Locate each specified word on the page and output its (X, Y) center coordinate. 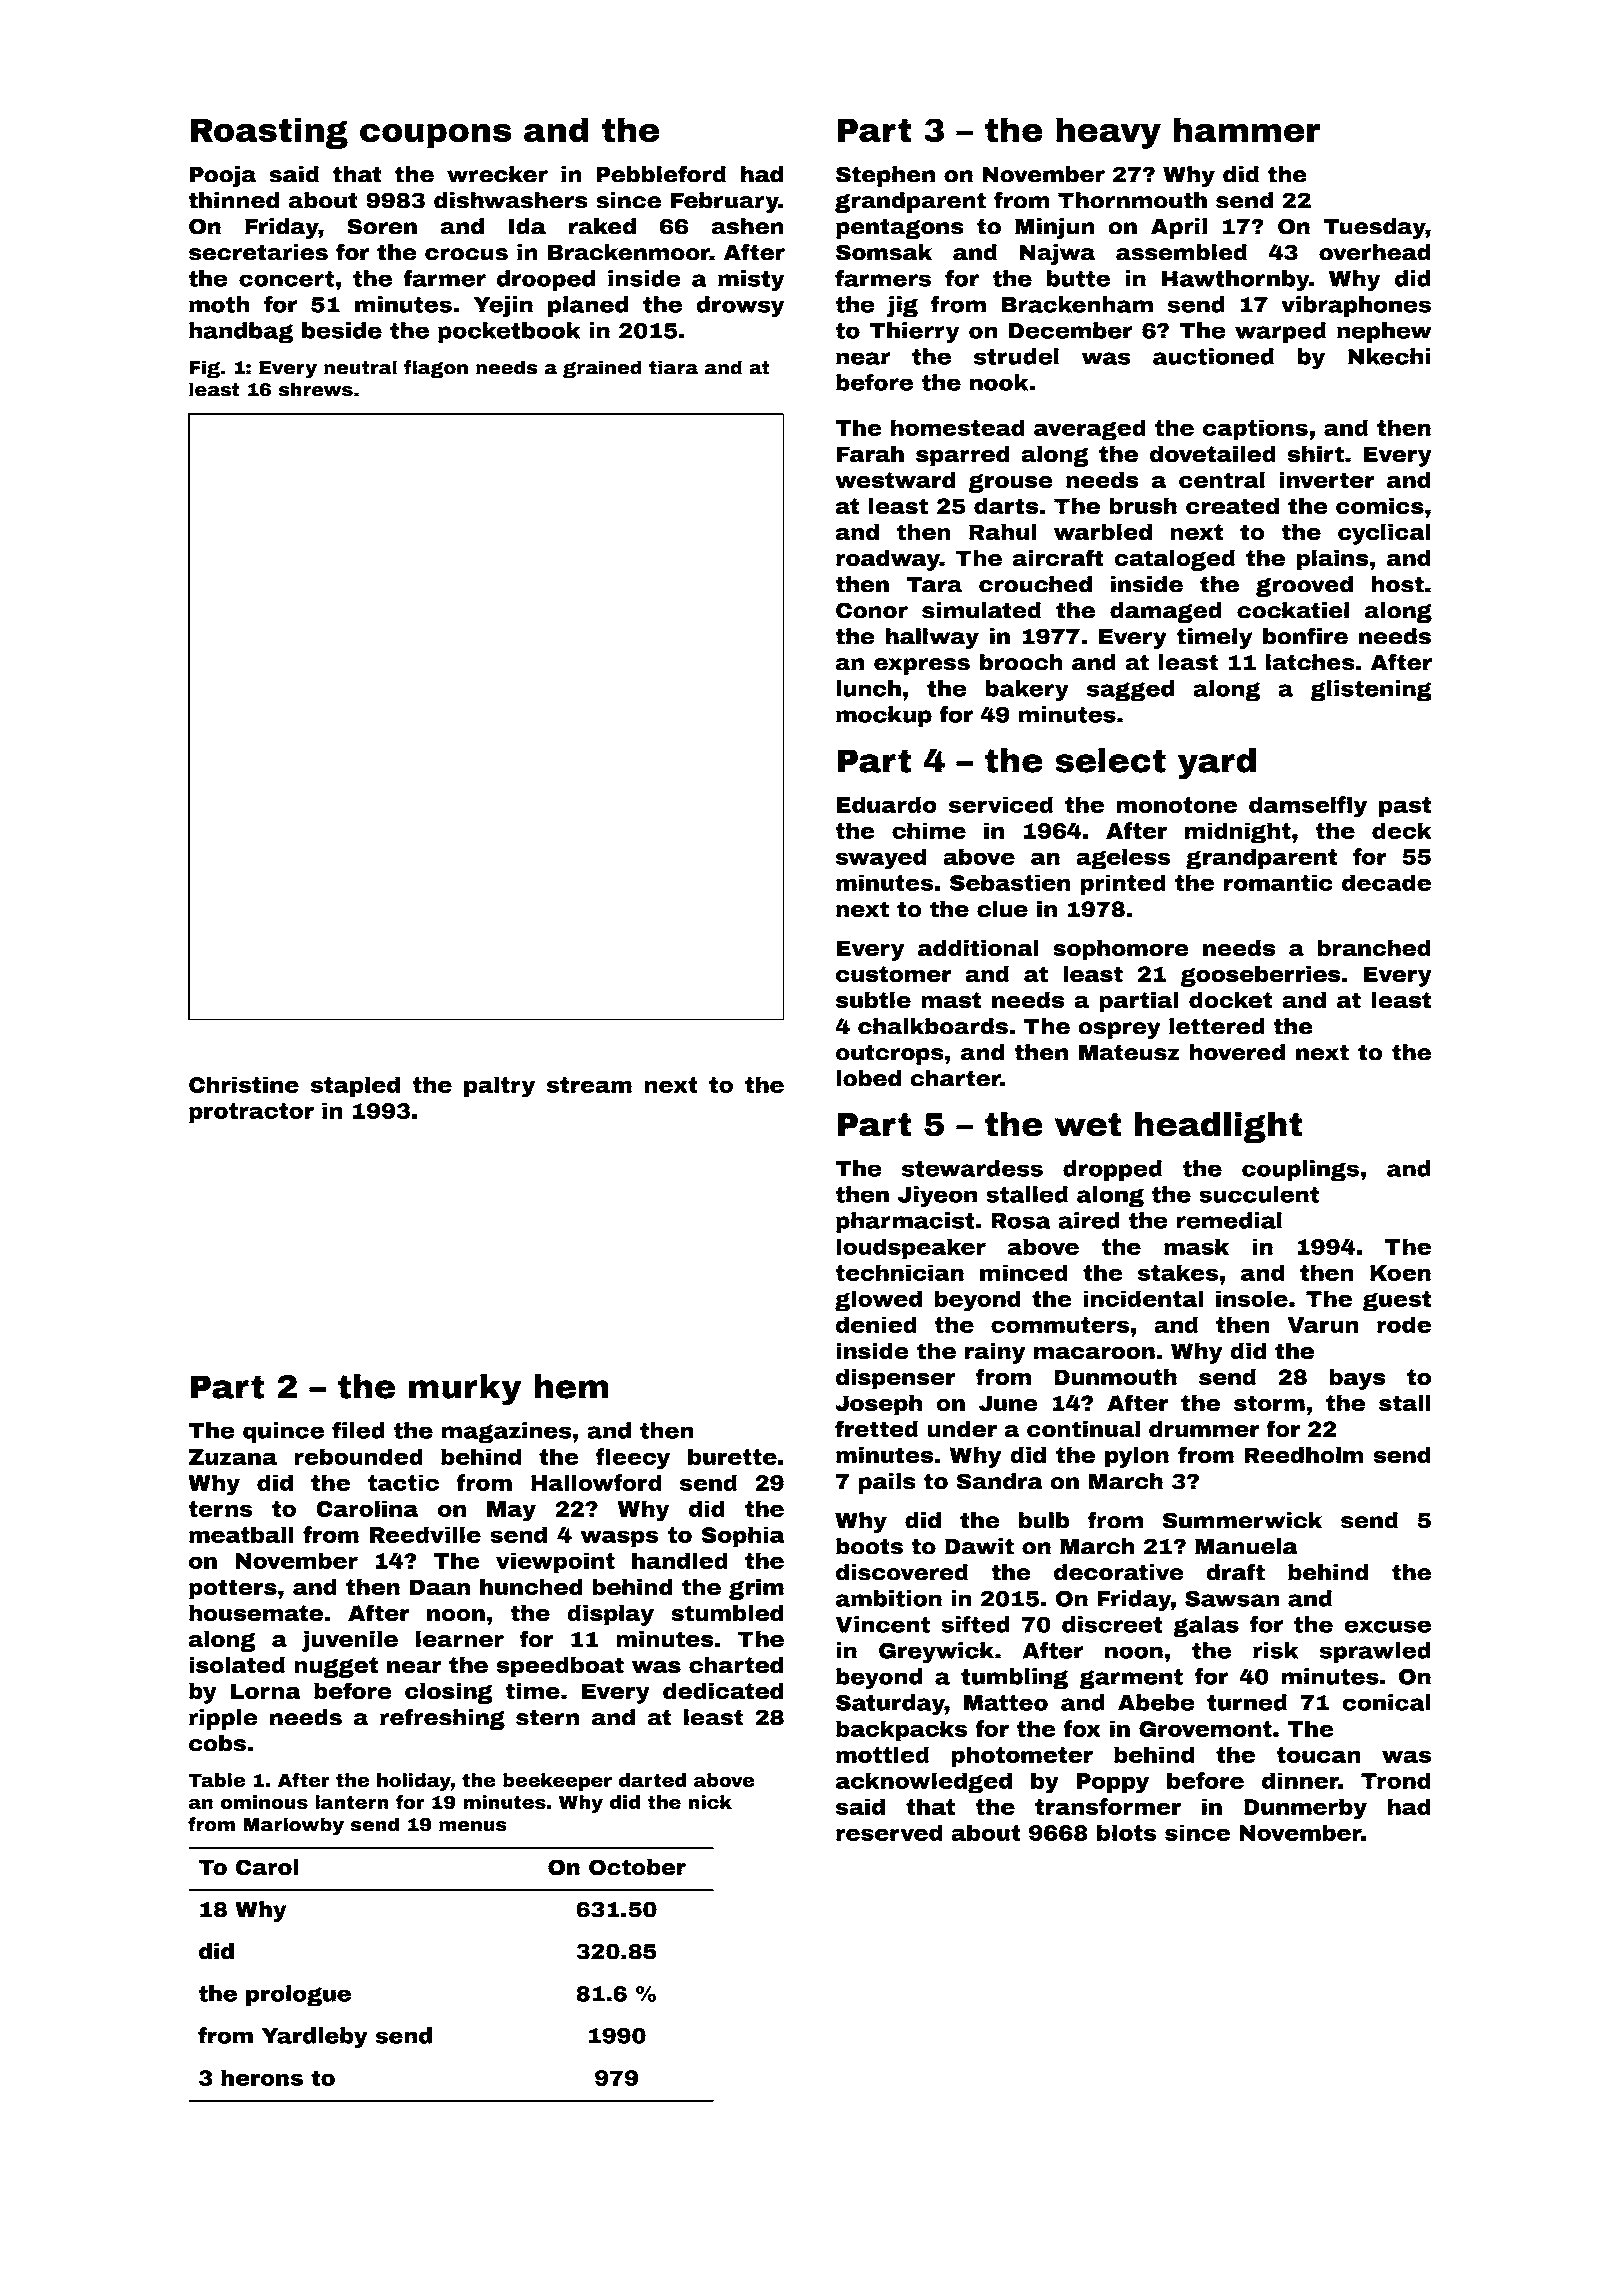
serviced (1001, 804)
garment (1131, 1679)
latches (1310, 662)
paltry (499, 1087)
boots (869, 1546)
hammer (1247, 130)
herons (262, 2077)
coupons (435, 136)
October (637, 1867)
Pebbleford (661, 174)
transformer (1108, 1806)
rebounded (358, 1456)
